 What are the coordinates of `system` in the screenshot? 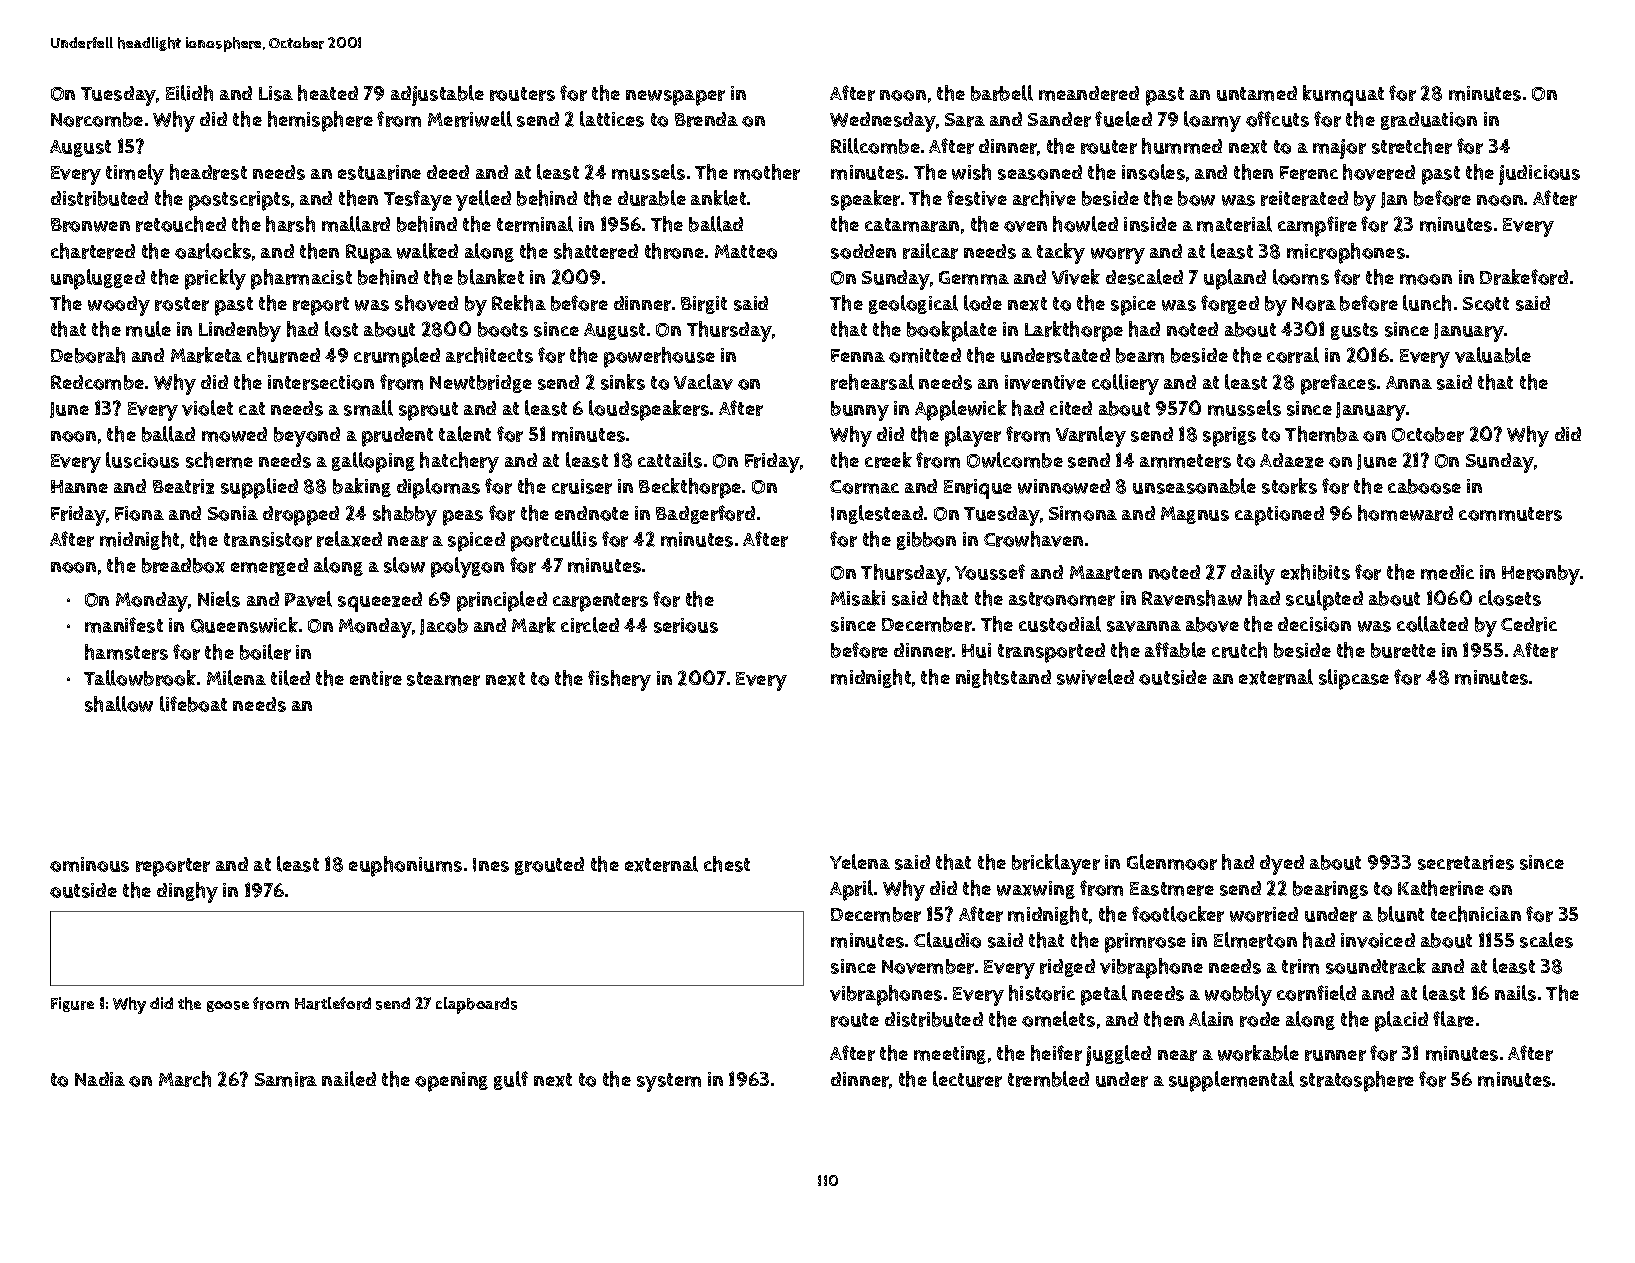 It's located at (669, 1082).
